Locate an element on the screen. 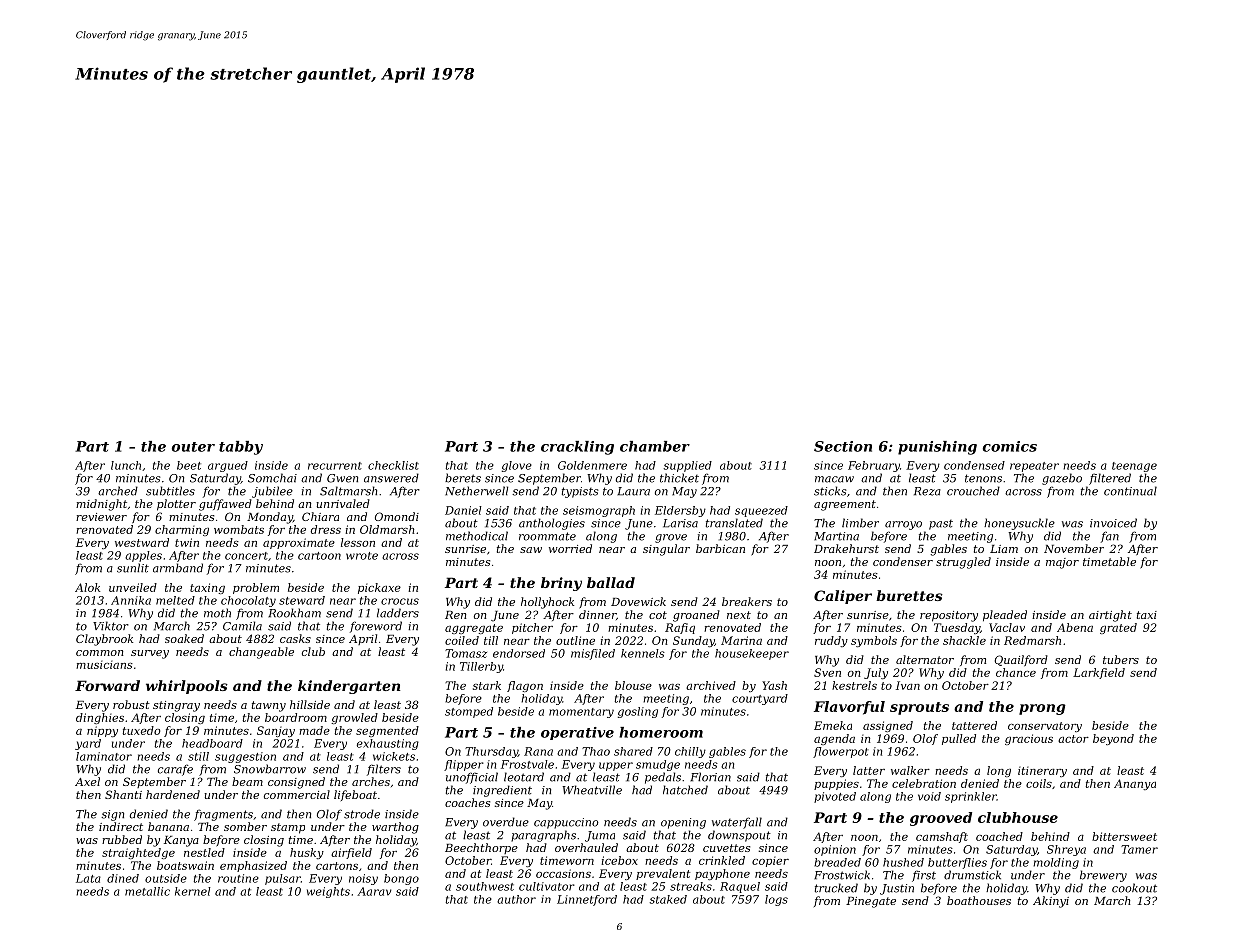 The image size is (1233, 952). struggled is located at coordinates (963, 563).
